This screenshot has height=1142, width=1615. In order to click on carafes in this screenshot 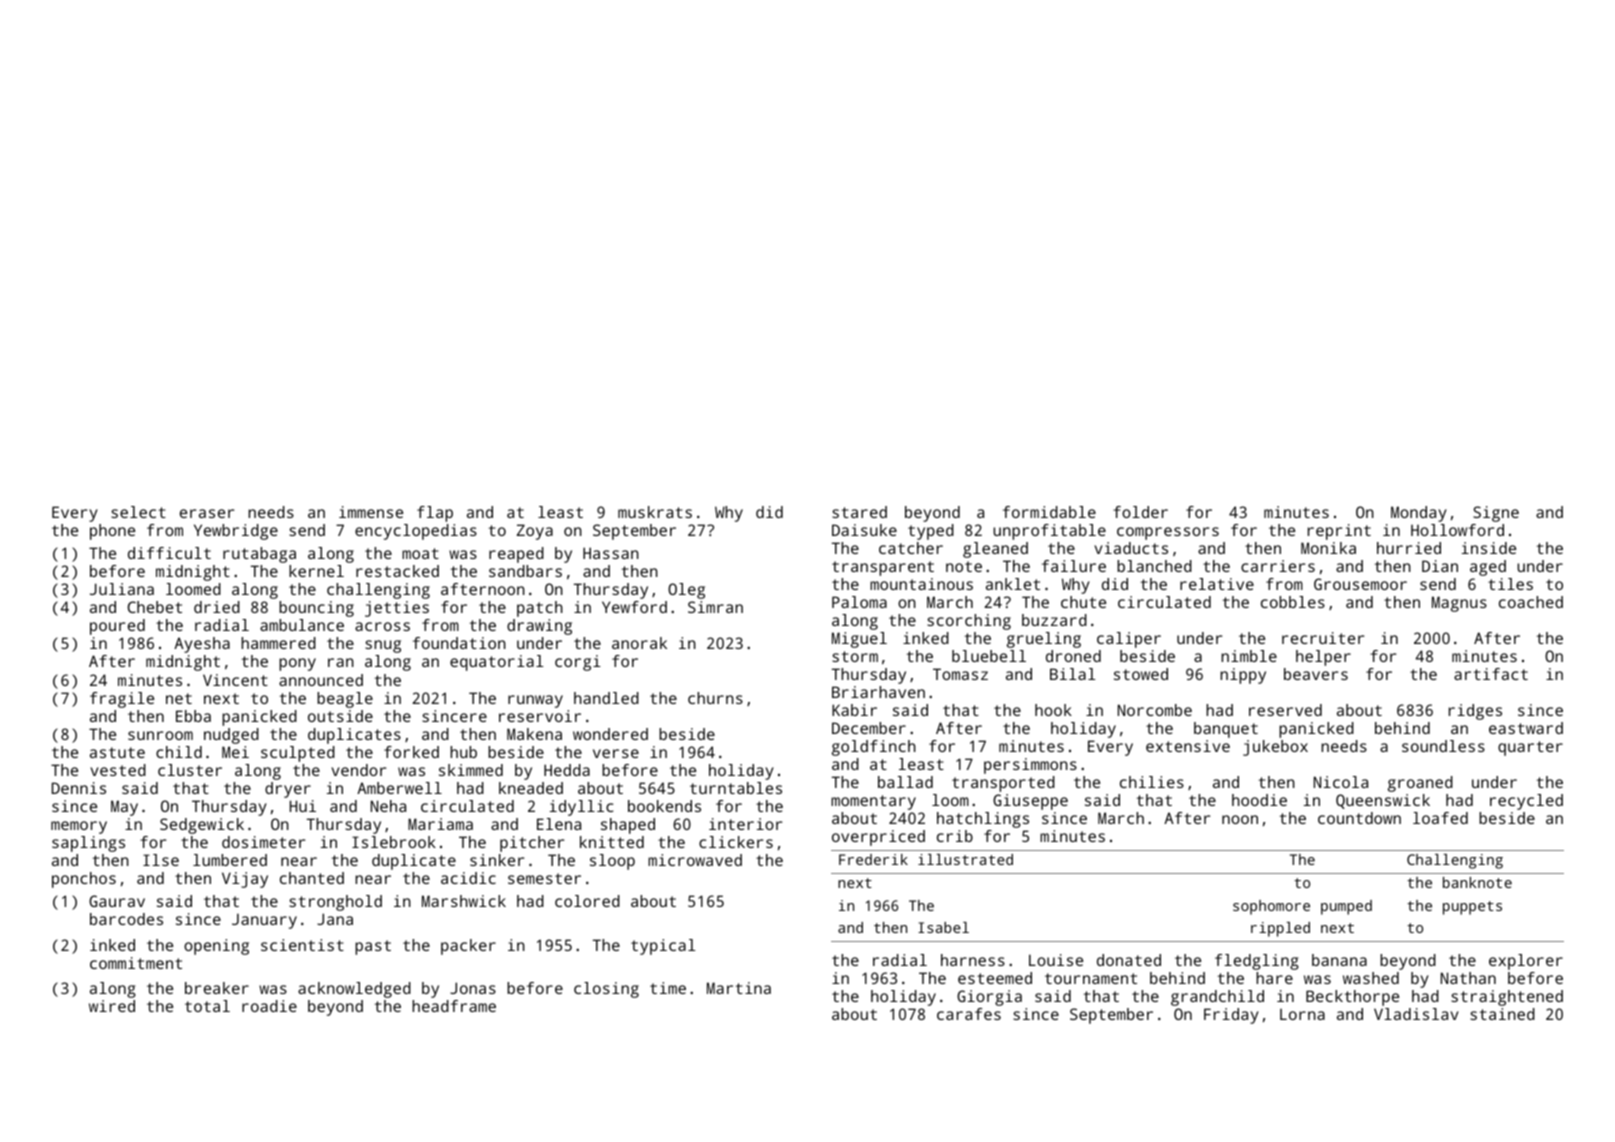, I will do `click(969, 1014)`.
